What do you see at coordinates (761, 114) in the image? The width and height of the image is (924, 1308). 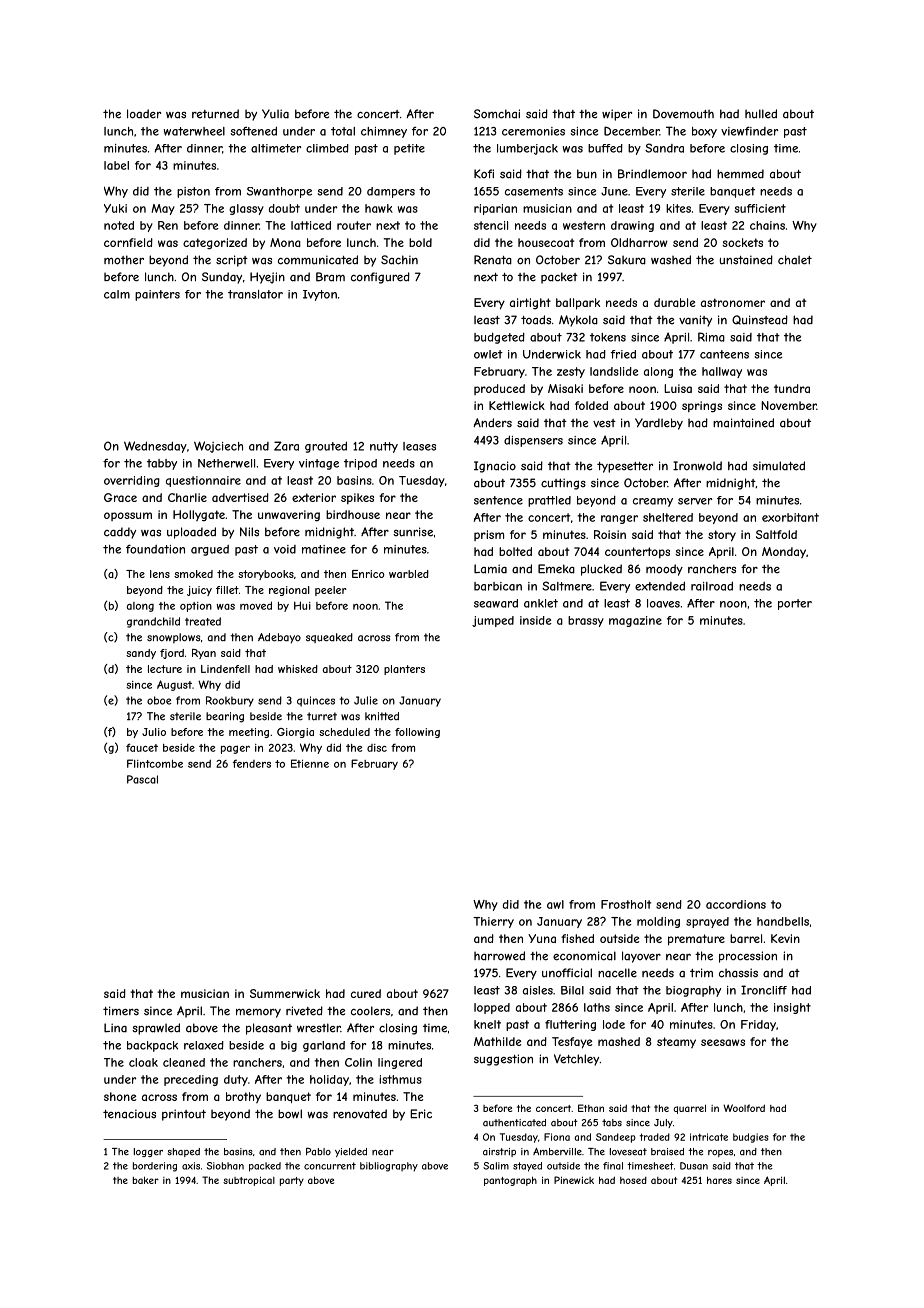 I see `hulled` at bounding box center [761, 114].
